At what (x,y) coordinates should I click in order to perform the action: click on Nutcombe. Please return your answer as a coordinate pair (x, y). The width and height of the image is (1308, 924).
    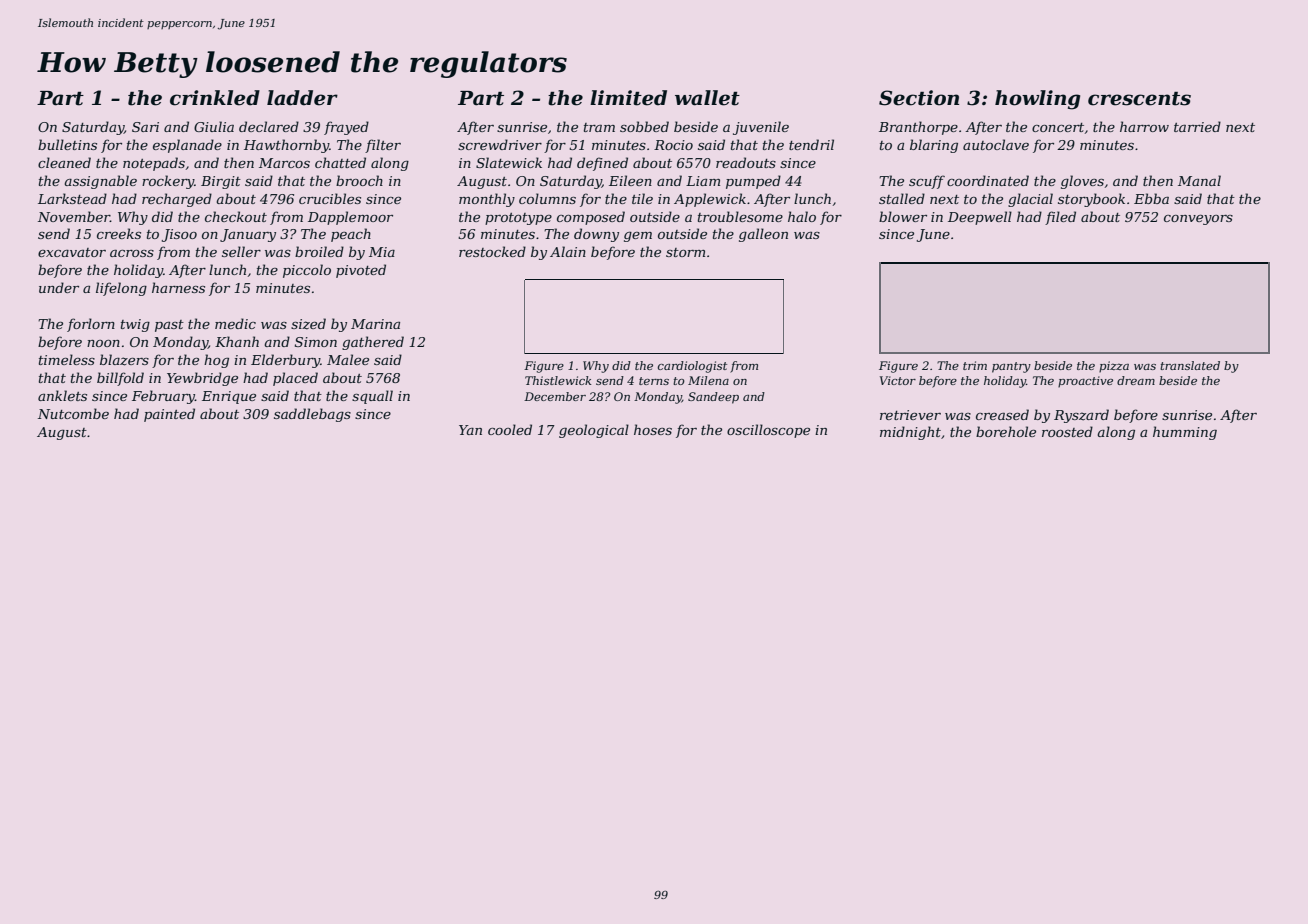
    Looking at the image, I should click on (73, 413).
